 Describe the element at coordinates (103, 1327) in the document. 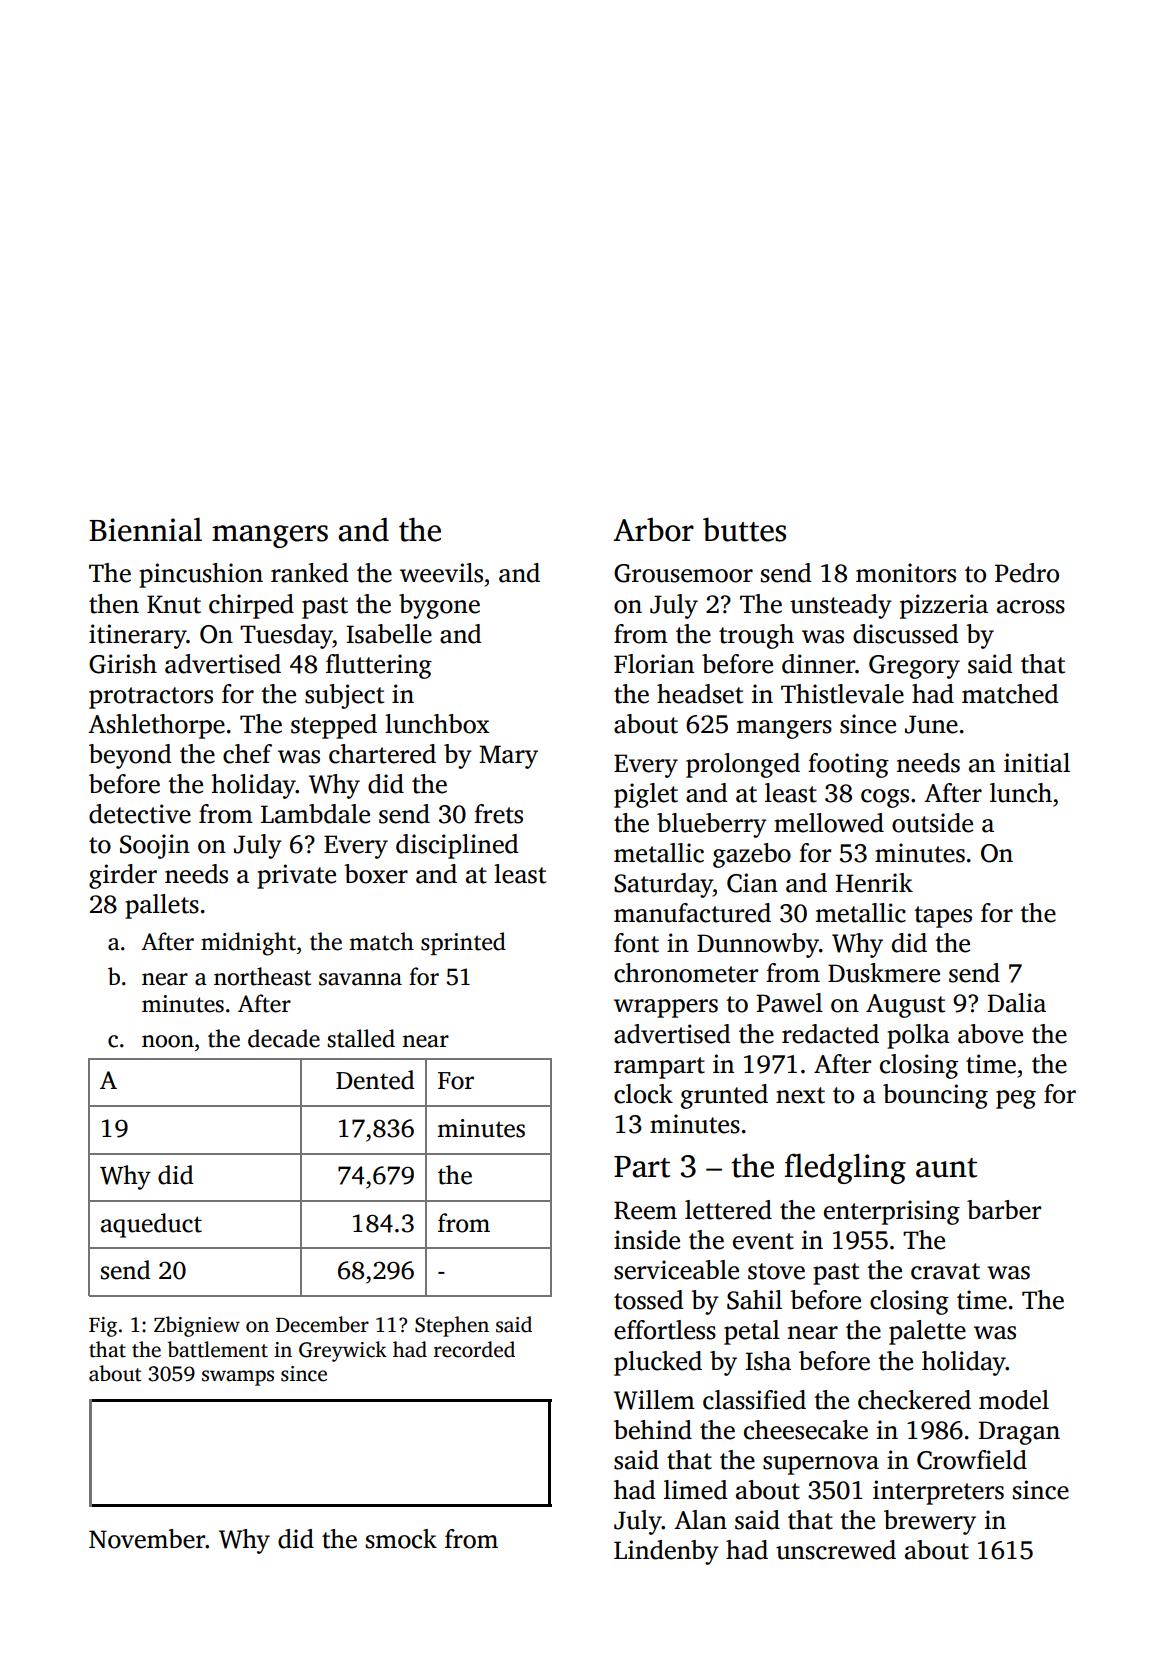

I see `Fig` at that location.
